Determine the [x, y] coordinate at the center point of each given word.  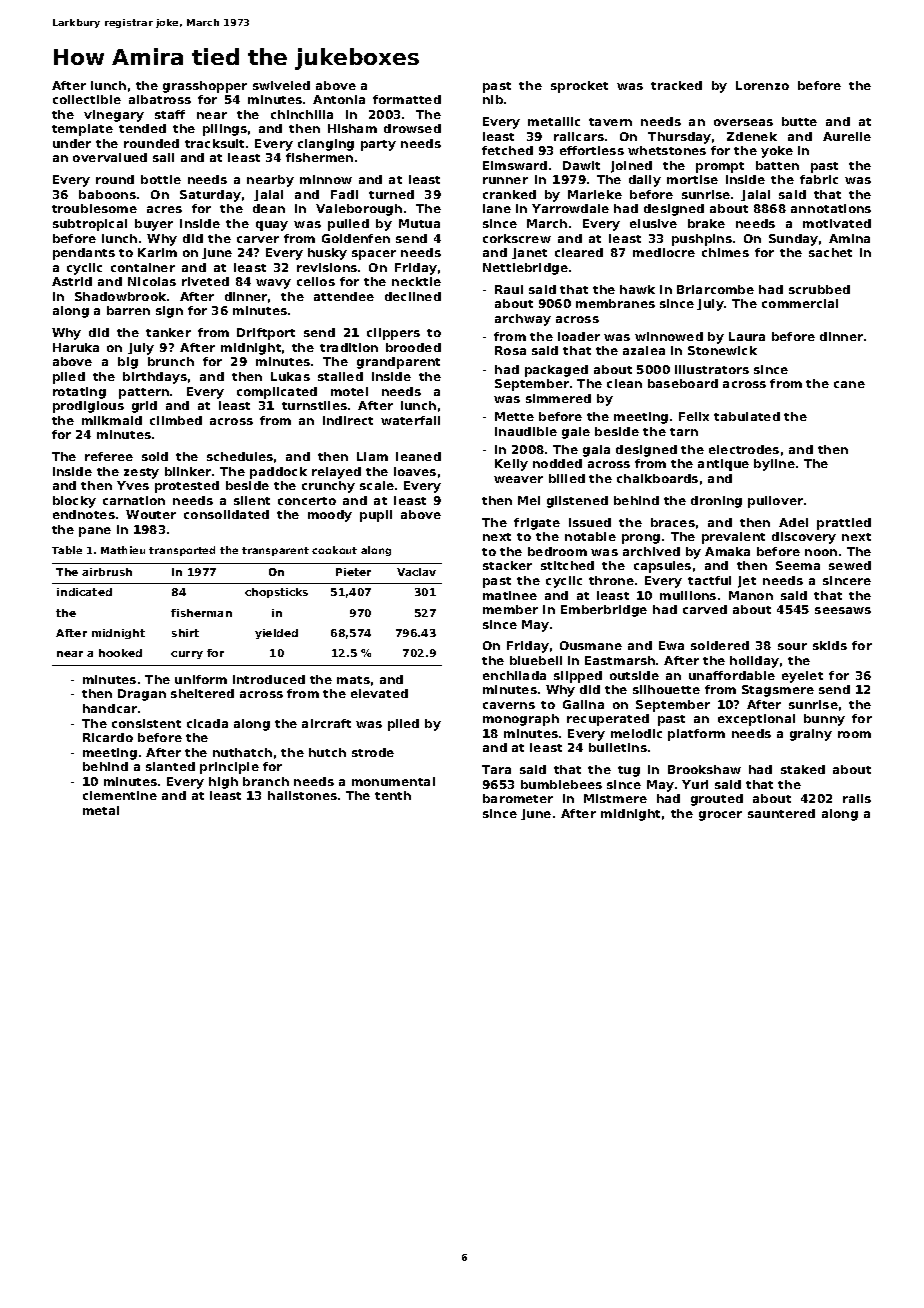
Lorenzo [762, 85]
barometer [518, 798]
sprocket [579, 87]
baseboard [683, 383]
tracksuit [214, 143]
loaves [415, 471]
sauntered [781, 813]
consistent [146, 723]
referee [109, 456]
